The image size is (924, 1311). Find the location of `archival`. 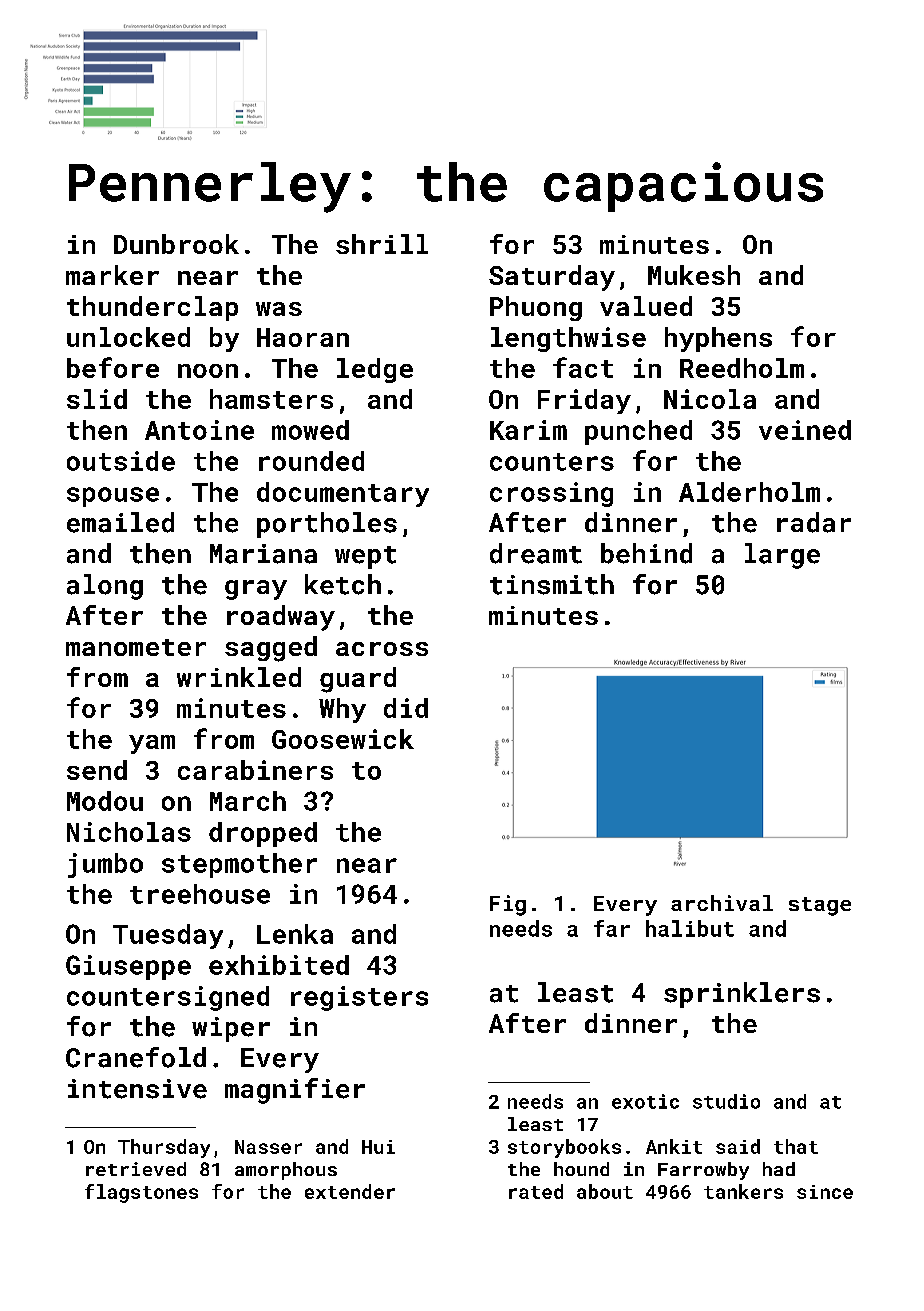

archival is located at coordinates (722, 903).
